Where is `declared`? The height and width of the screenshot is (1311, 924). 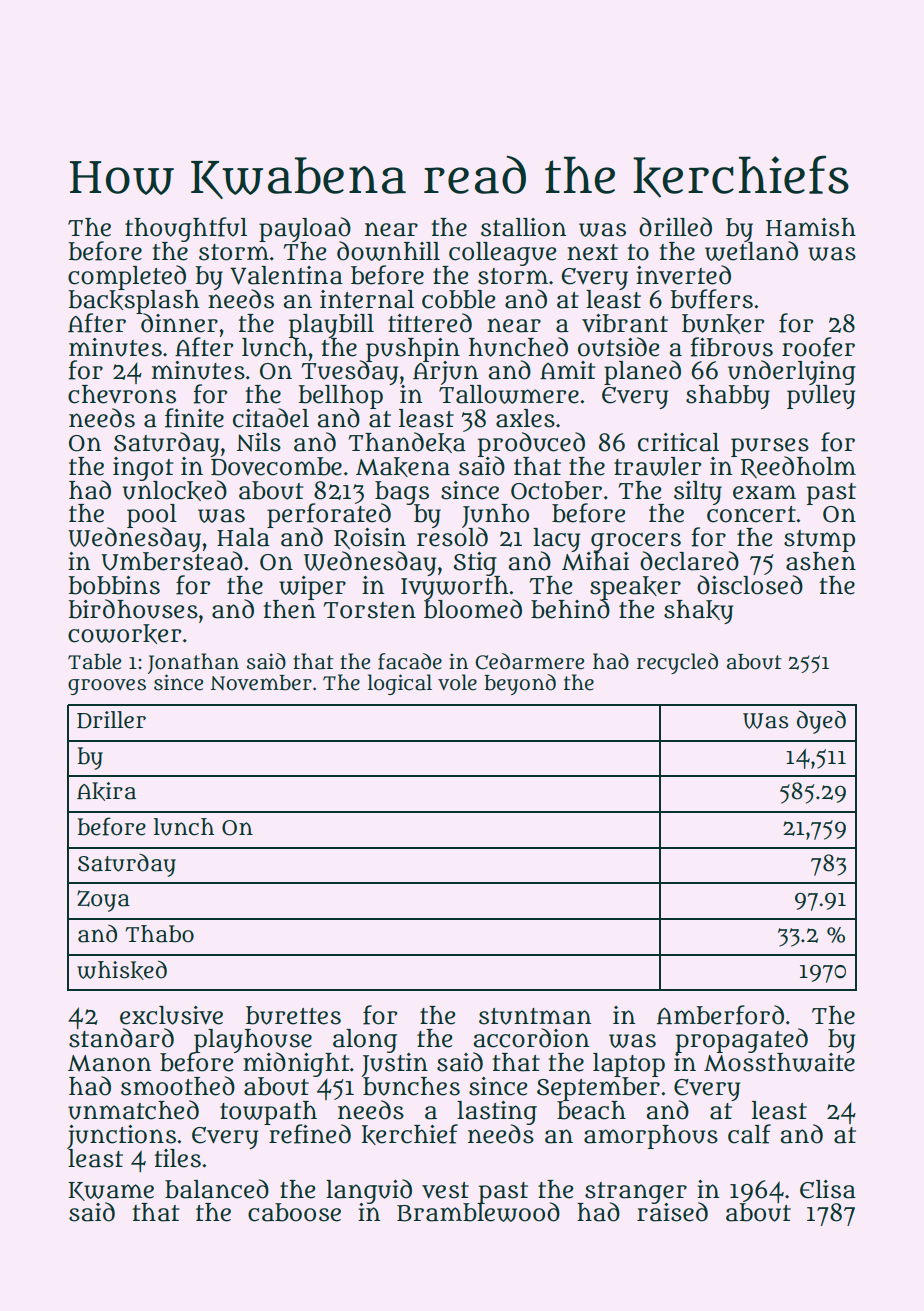
declared is located at coordinates (689, 561).
